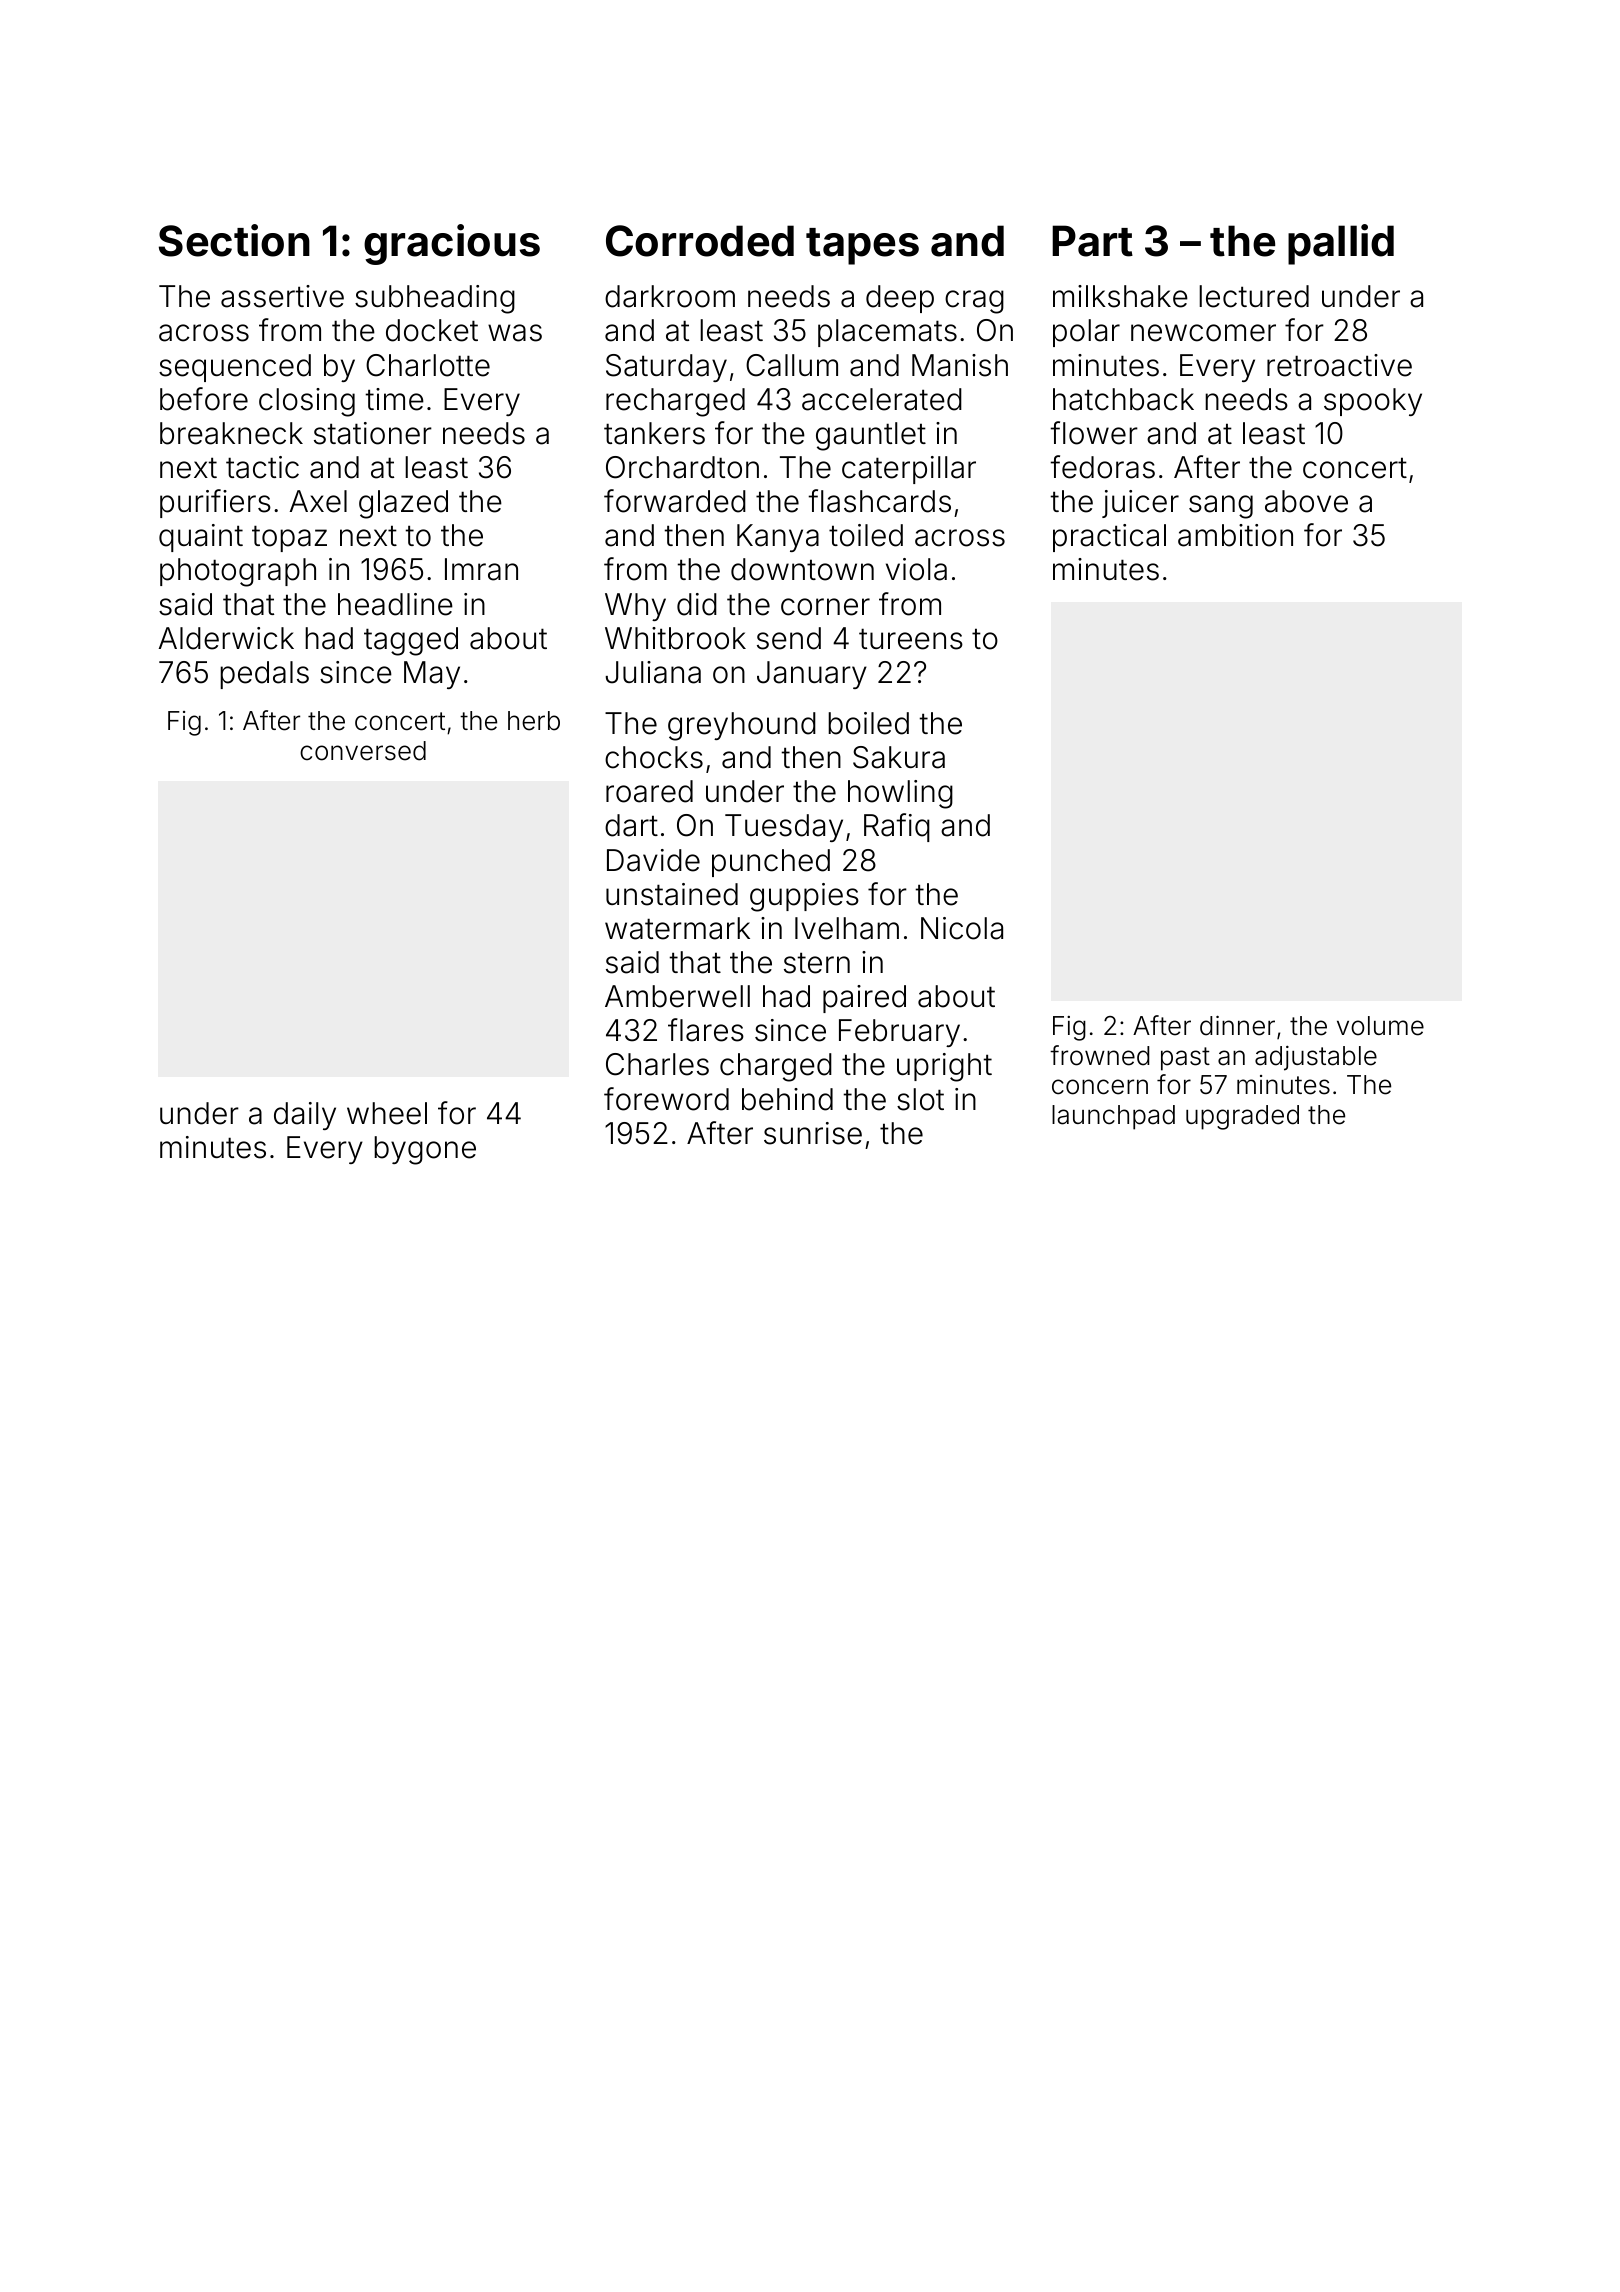 Image resolution: width=1620 pixels, height=2292 pixels. What do you see at coordinates (813, 1133) in the screenshot?
I see `sunrise` at bounding box center [813, 1133].
